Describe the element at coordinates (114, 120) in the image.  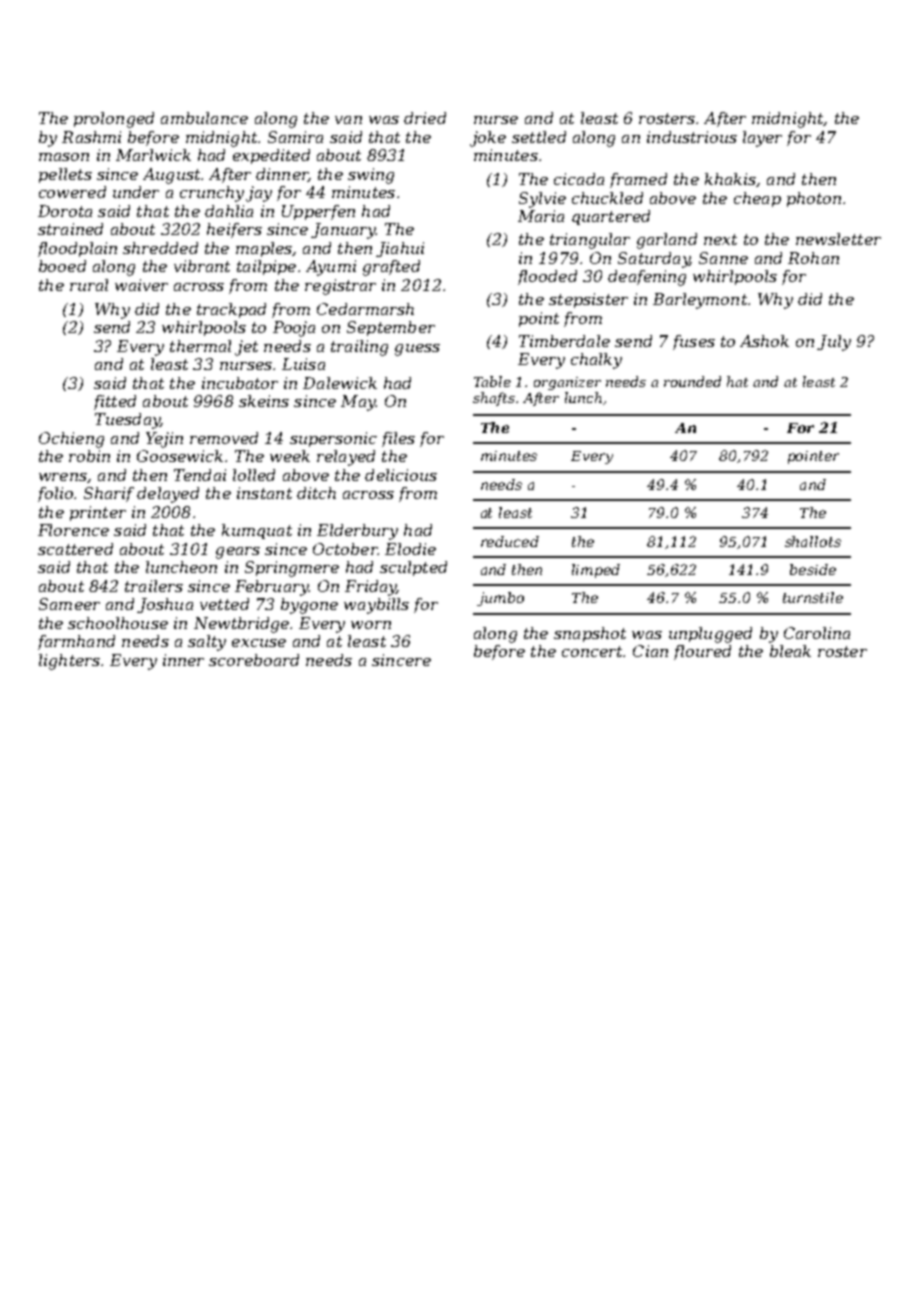
I see `prolonged` at that location.
